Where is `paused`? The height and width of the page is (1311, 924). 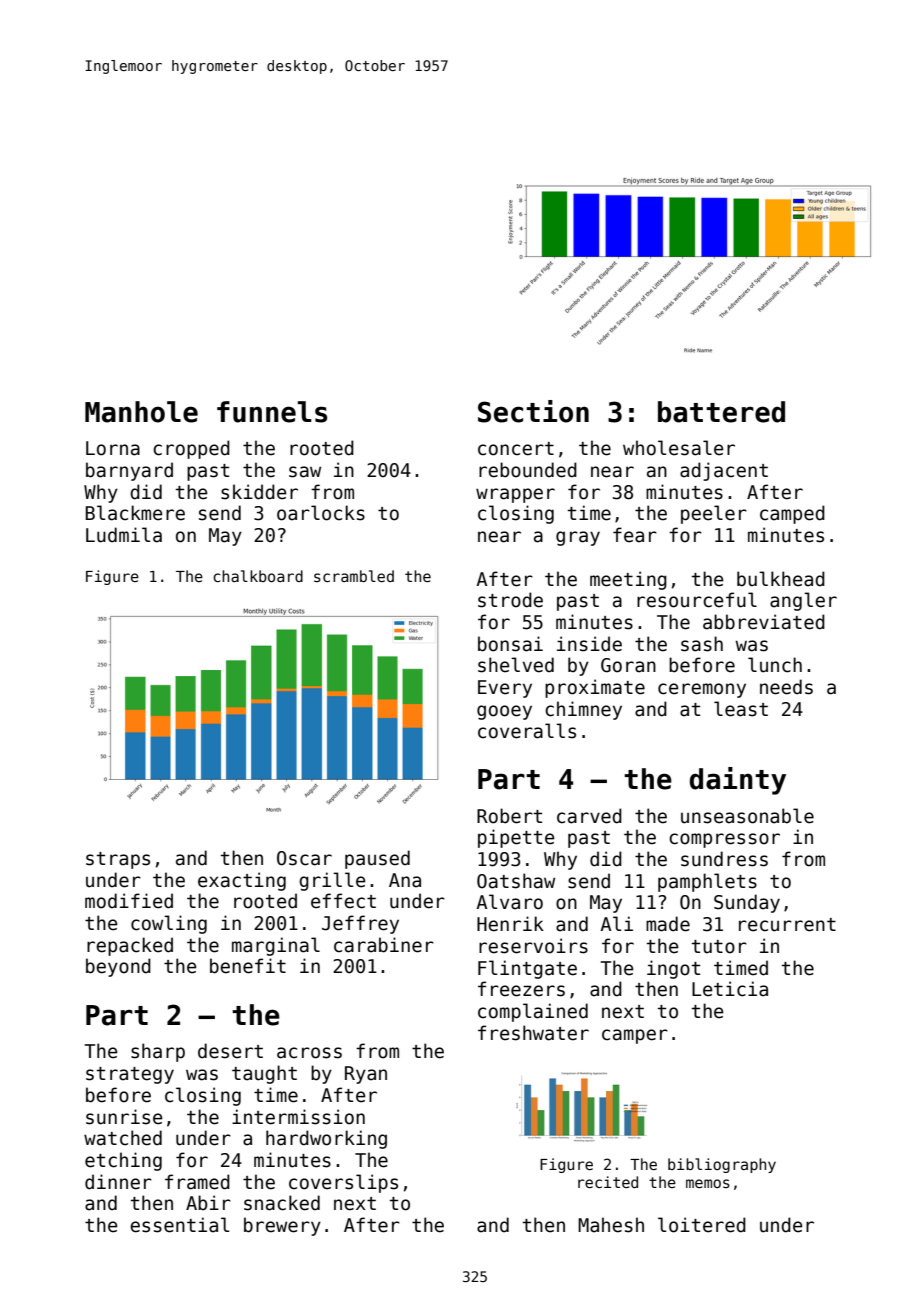
paused is located at coordinates (377, 859).
